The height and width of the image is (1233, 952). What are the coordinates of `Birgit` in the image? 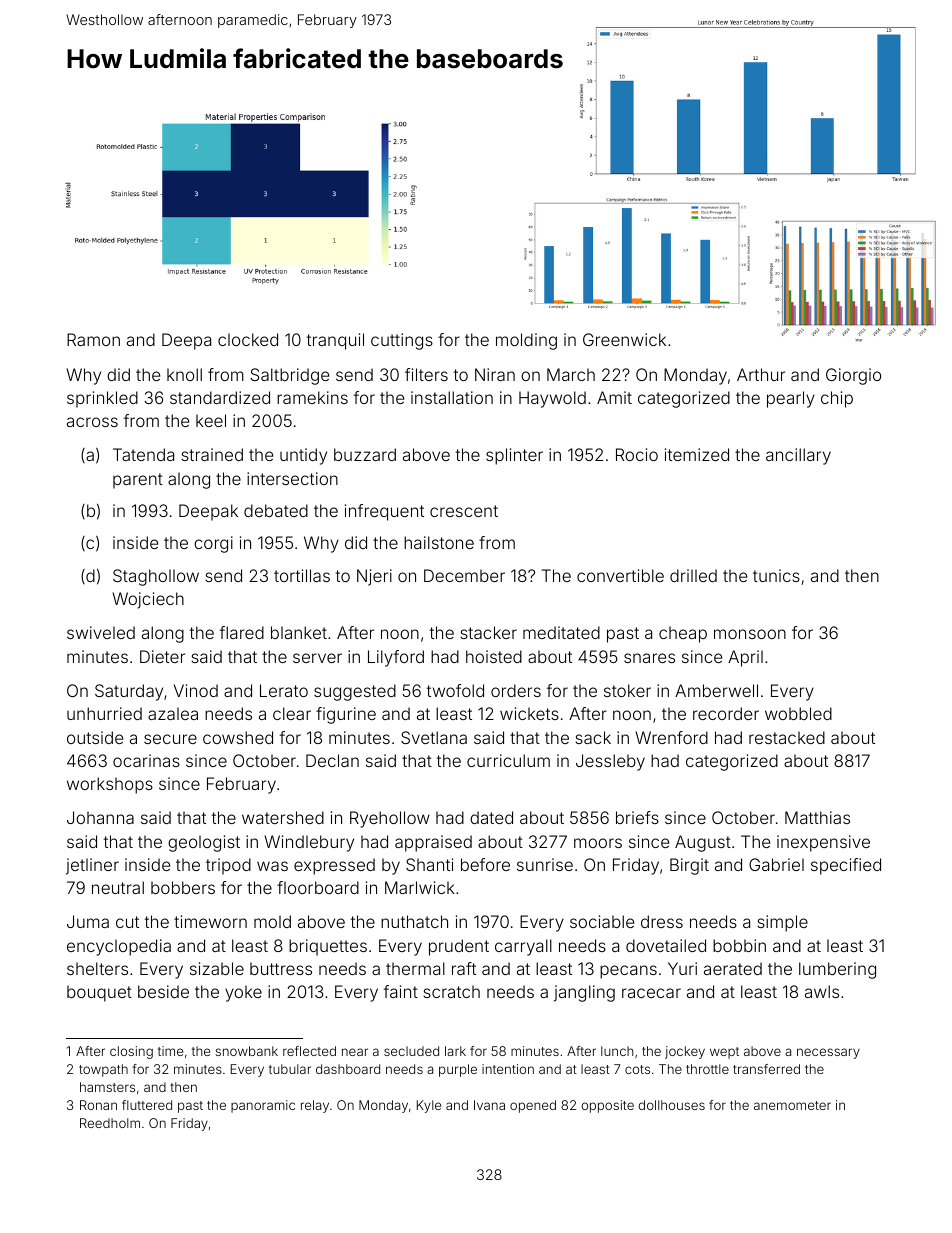 It's located at (689, 866).
